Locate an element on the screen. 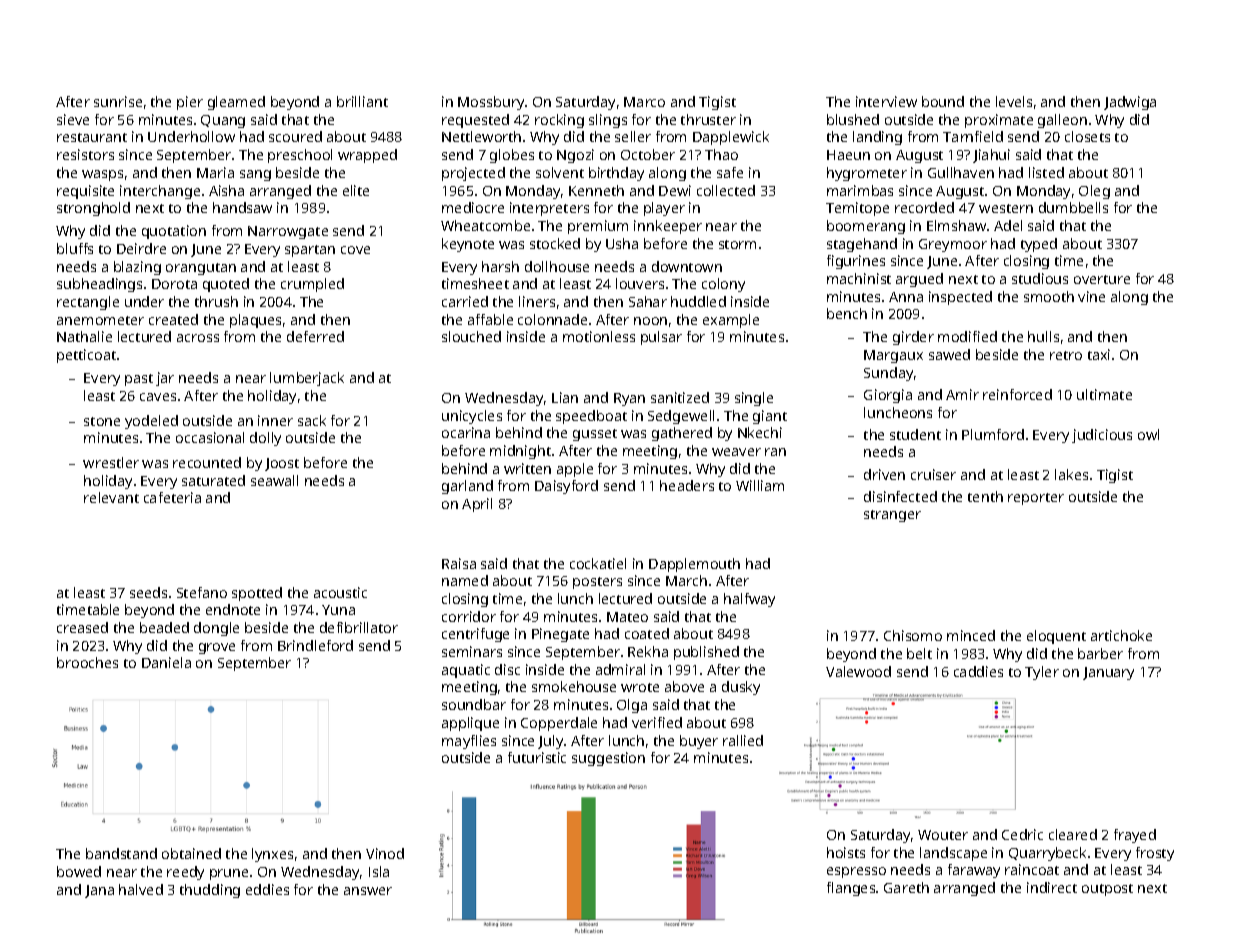  mediocre is located at coordinates (473, 207).
